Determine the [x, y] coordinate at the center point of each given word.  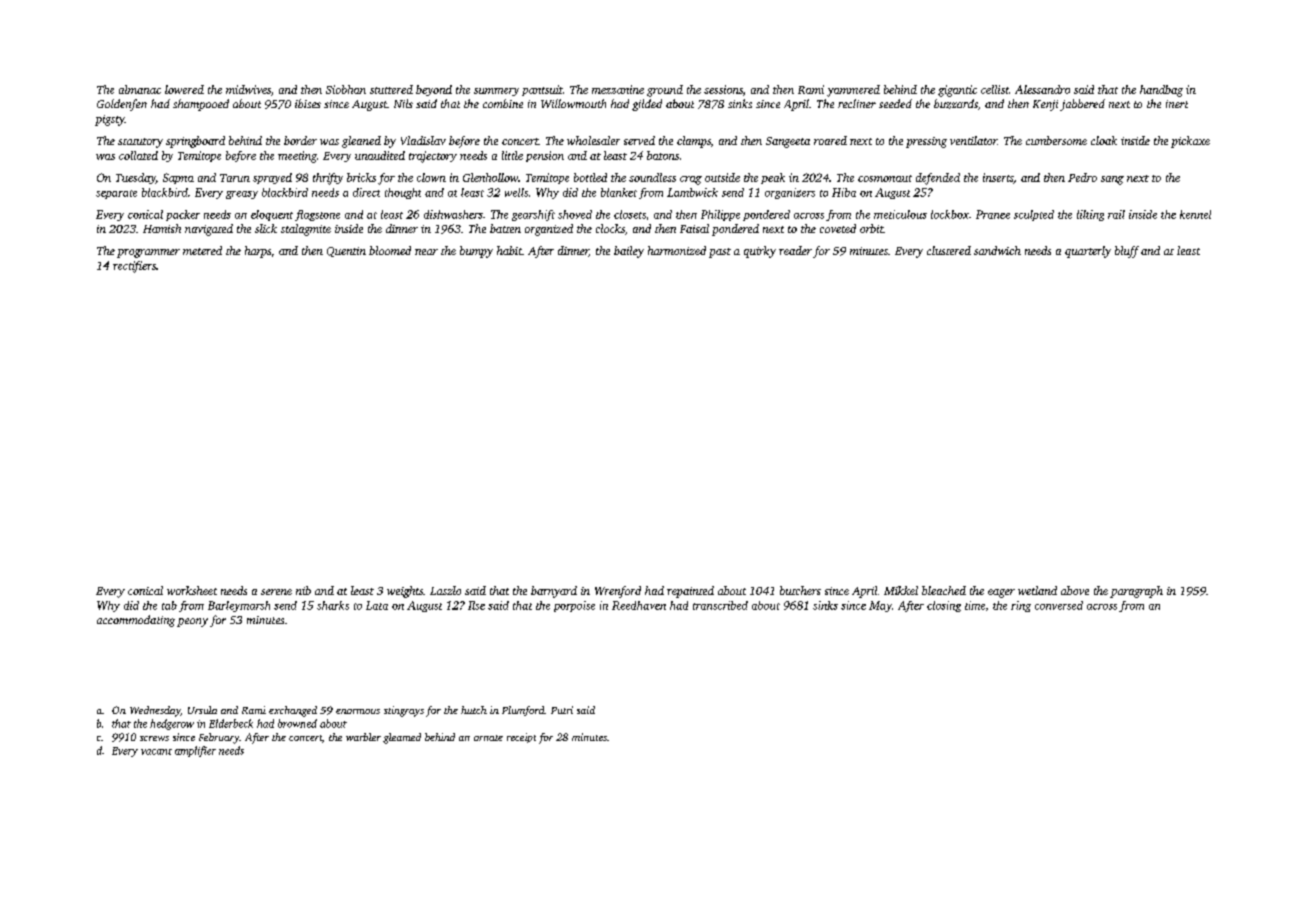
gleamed [402, 738]
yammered [853, 91]
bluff [1127, 252]
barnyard [554, 592]
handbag [1161, 91]
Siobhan [346, 89]
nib [303, 590]
